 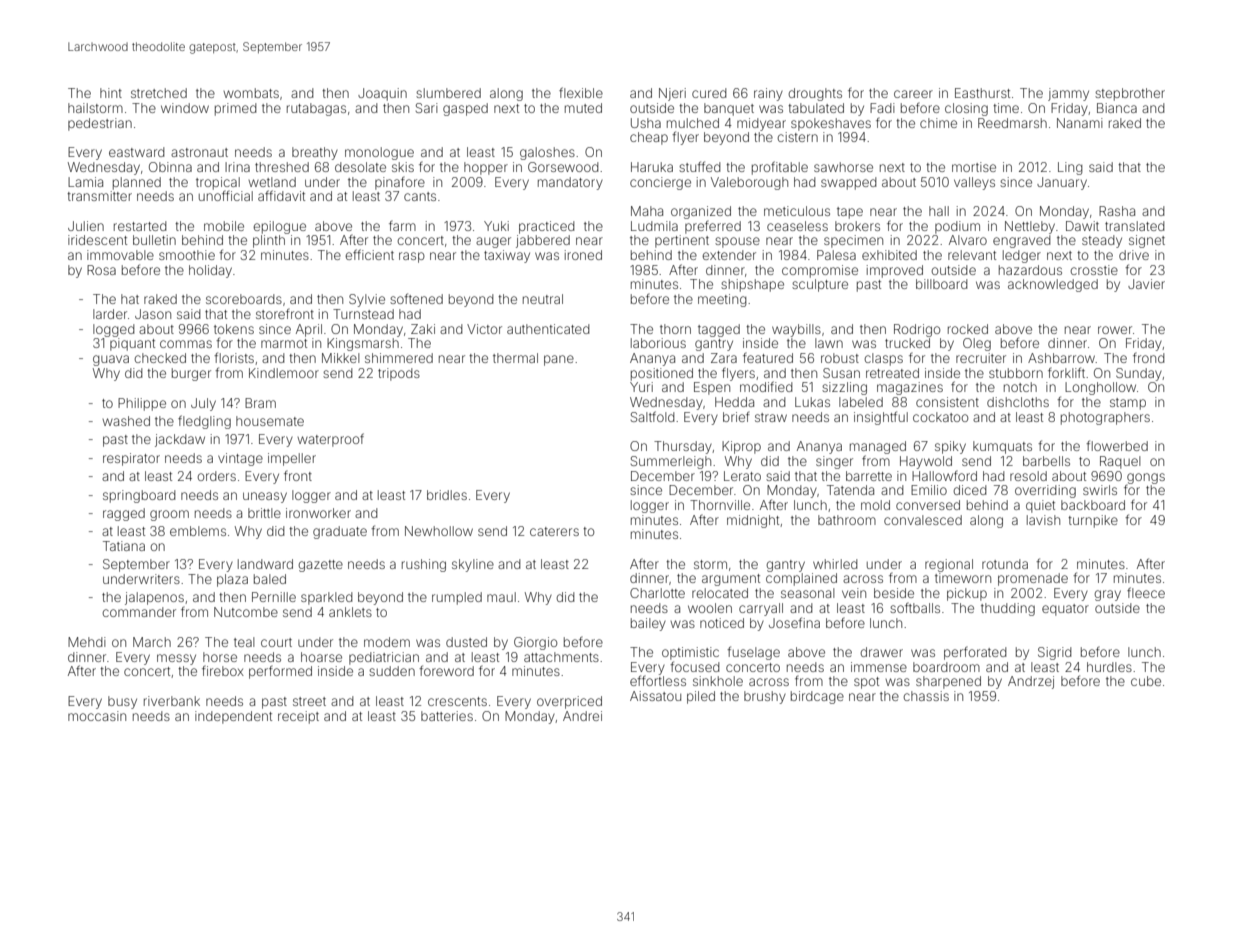 I want to click on relocated, so click(x=720, y=593).
